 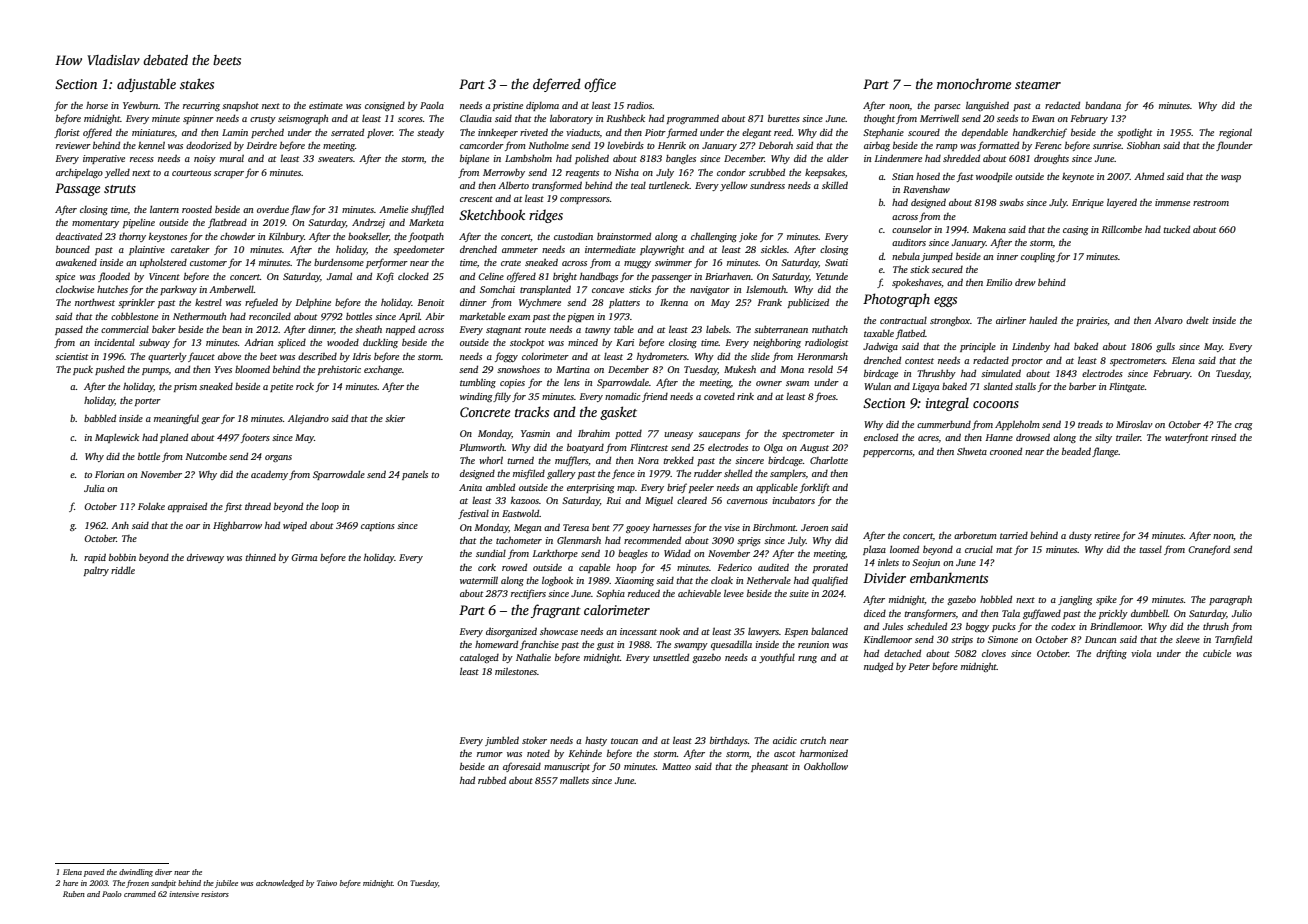 I want to click on teal, so click(x=638, y=185).
